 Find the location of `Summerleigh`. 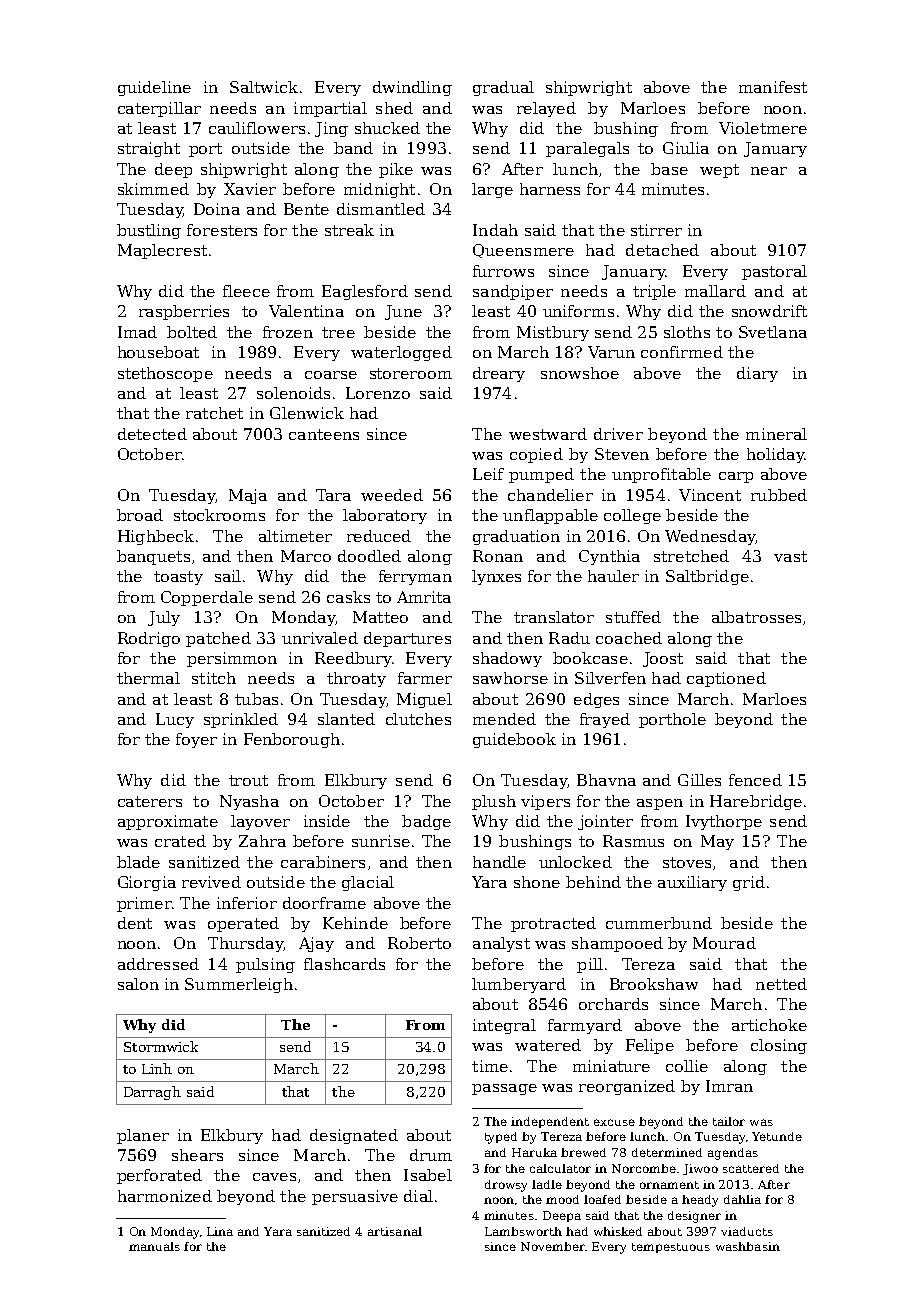

Summerleigh is located at coordinates (239, 985).
